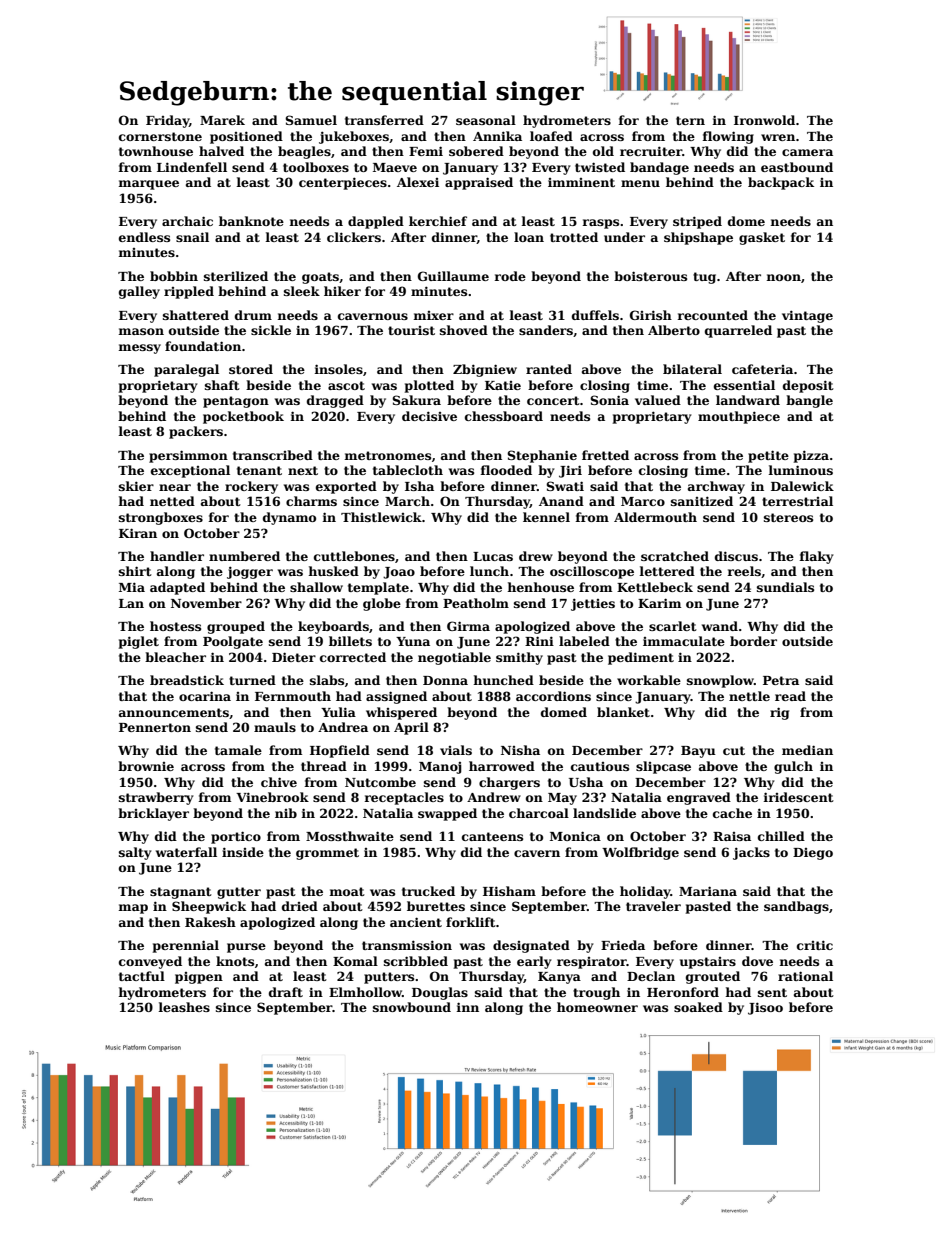 The width and height of the document is (952, 1233). Describe the element at coordinates (156, 151) in the document. I see `townhouse` at that location.
